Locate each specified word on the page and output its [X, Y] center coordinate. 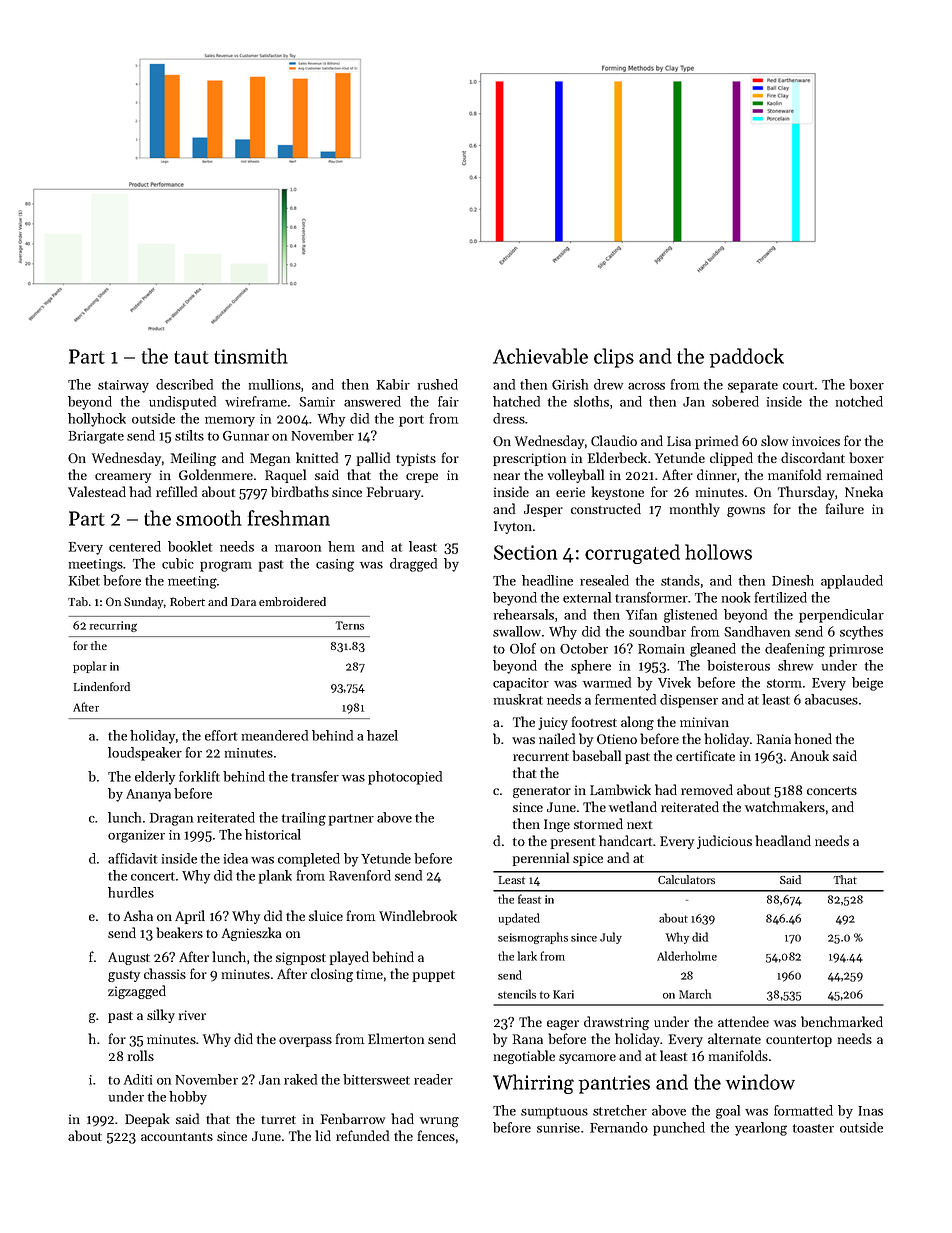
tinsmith [251, 356]
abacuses [831, 699]
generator [542, 792]
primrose [856, 650]
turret [278, 1120]
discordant [813, 457]
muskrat [518, 699]
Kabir [393, 384]
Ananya [148, 795]
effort [221, 735]
